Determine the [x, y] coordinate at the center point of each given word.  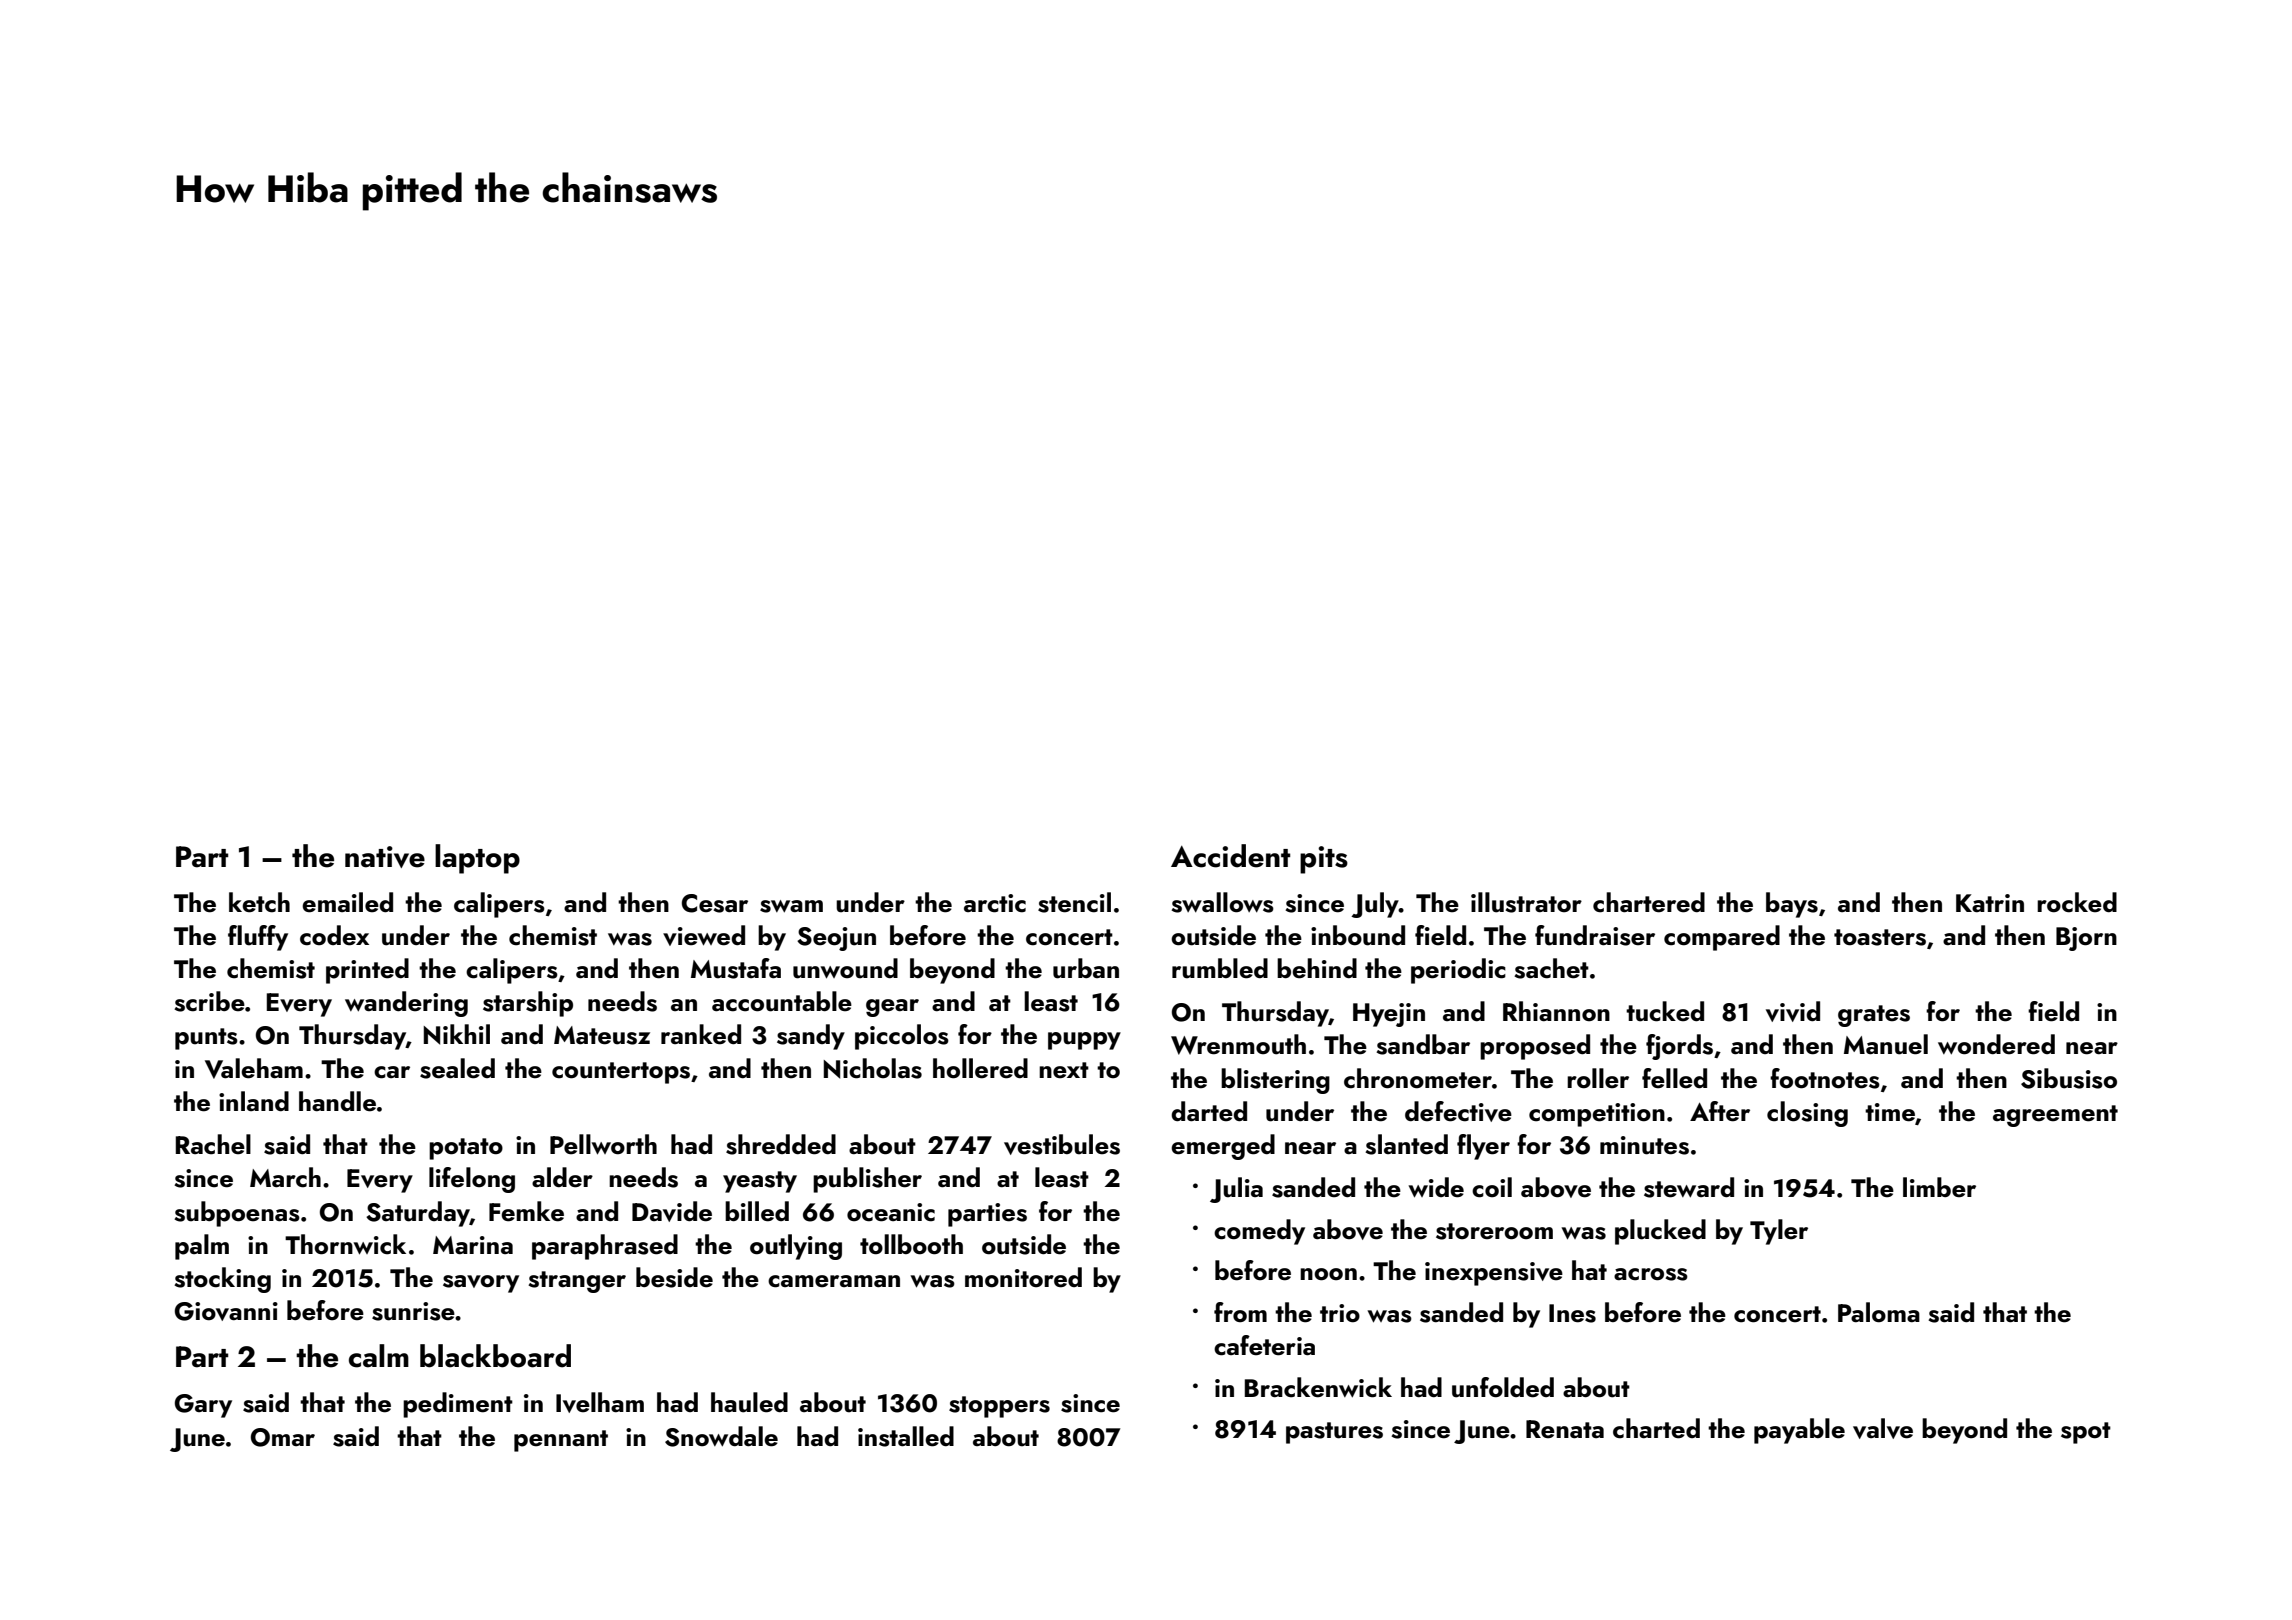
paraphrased [605, 1247]
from [1240, 1312]
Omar [283, 1437]
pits [1324, 860]
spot [2086, 1433]
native [385, 857]
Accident [1230, 856]
